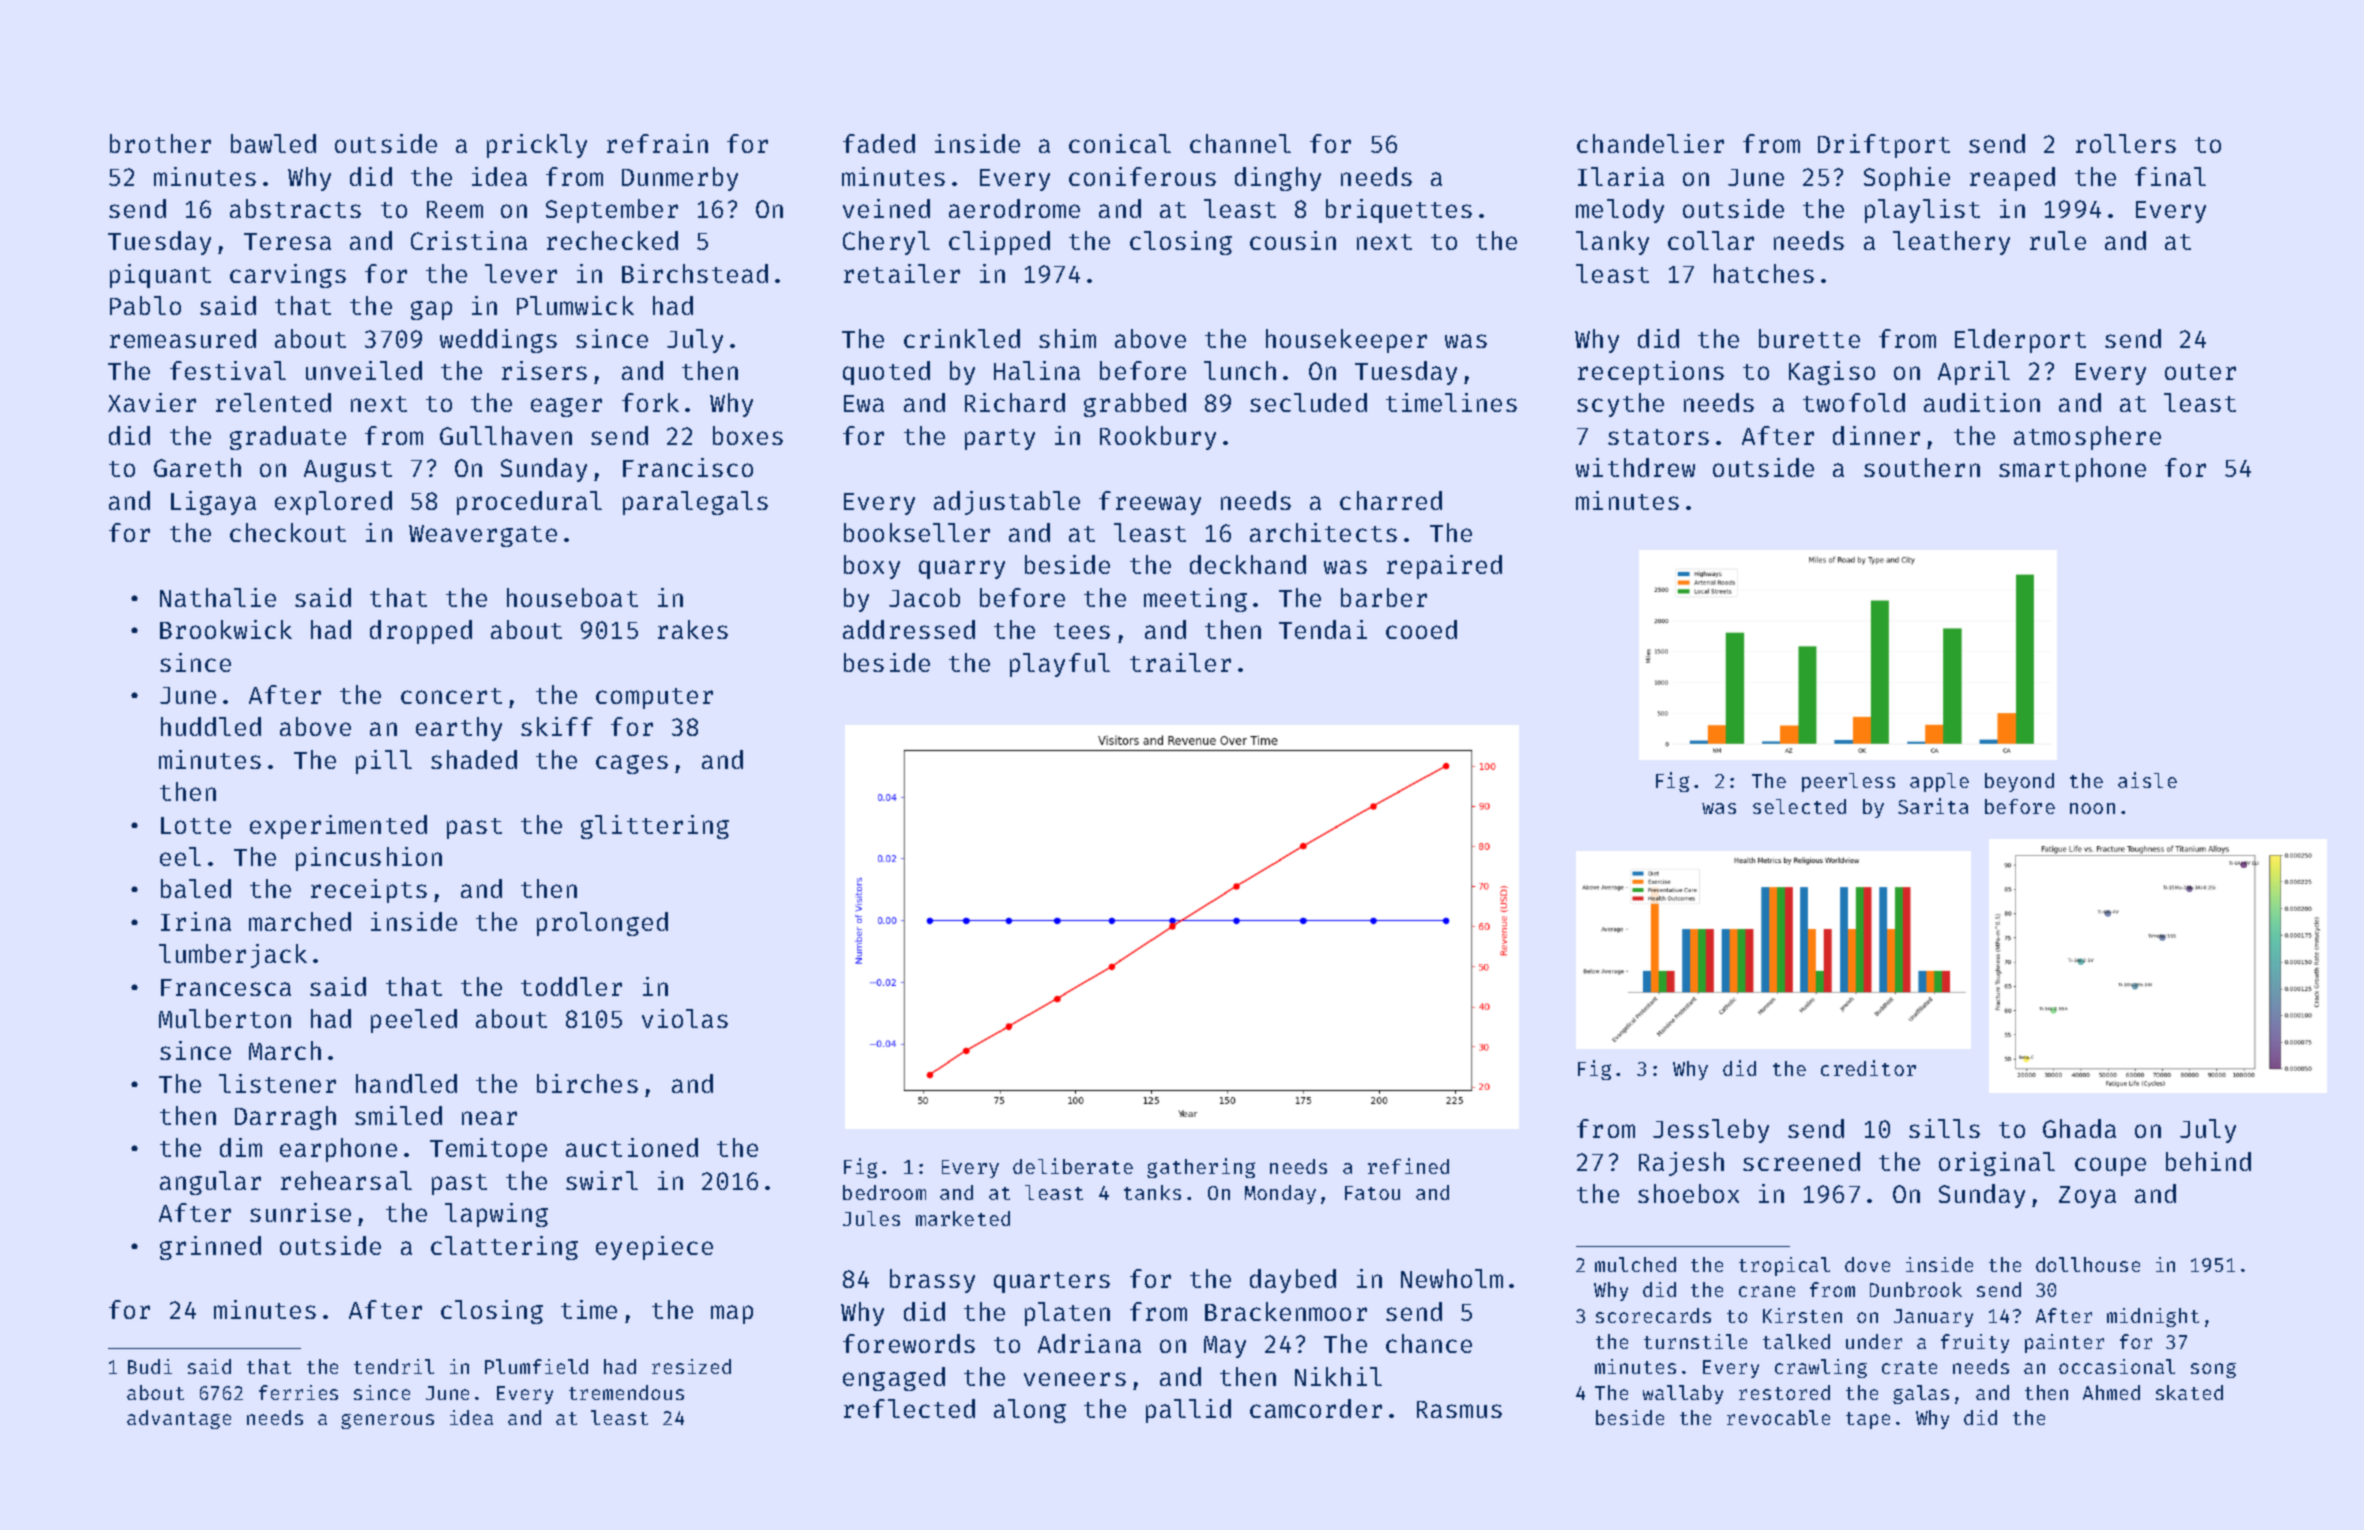  What do you see at coordinates (685, 1018) in the document?
I see `violas` at bounding box center [685, 1018].
